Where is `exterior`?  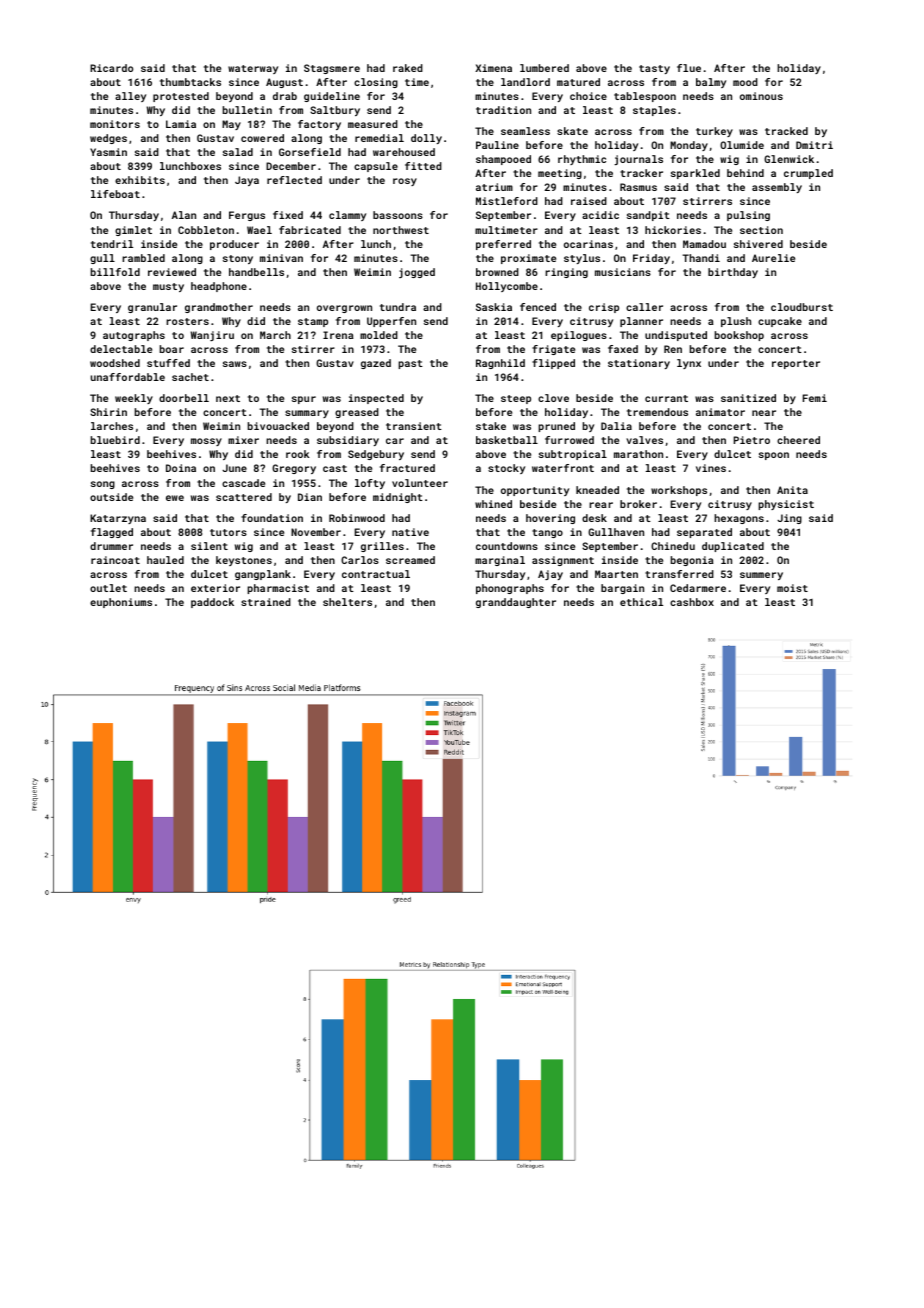 exterior is located at coordinates (215, 588).
